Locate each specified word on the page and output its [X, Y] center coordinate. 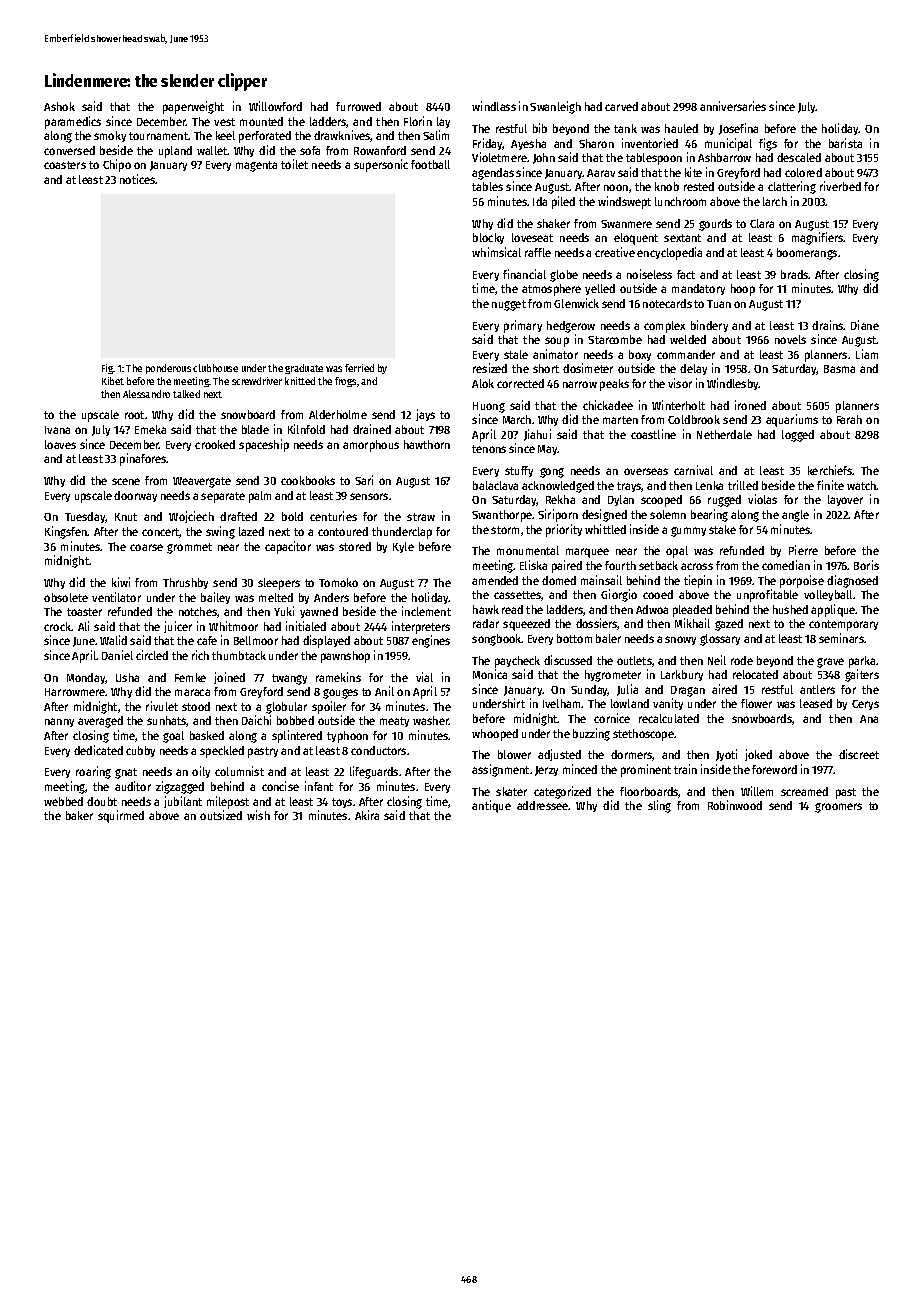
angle [795, 516]
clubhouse [215, 368]
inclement [426, 611]
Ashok [59, 106]
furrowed [358, 106]
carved [621, 106]
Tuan [719, 304]
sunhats [167, 721]
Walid [113, 640]
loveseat [532, 237]
